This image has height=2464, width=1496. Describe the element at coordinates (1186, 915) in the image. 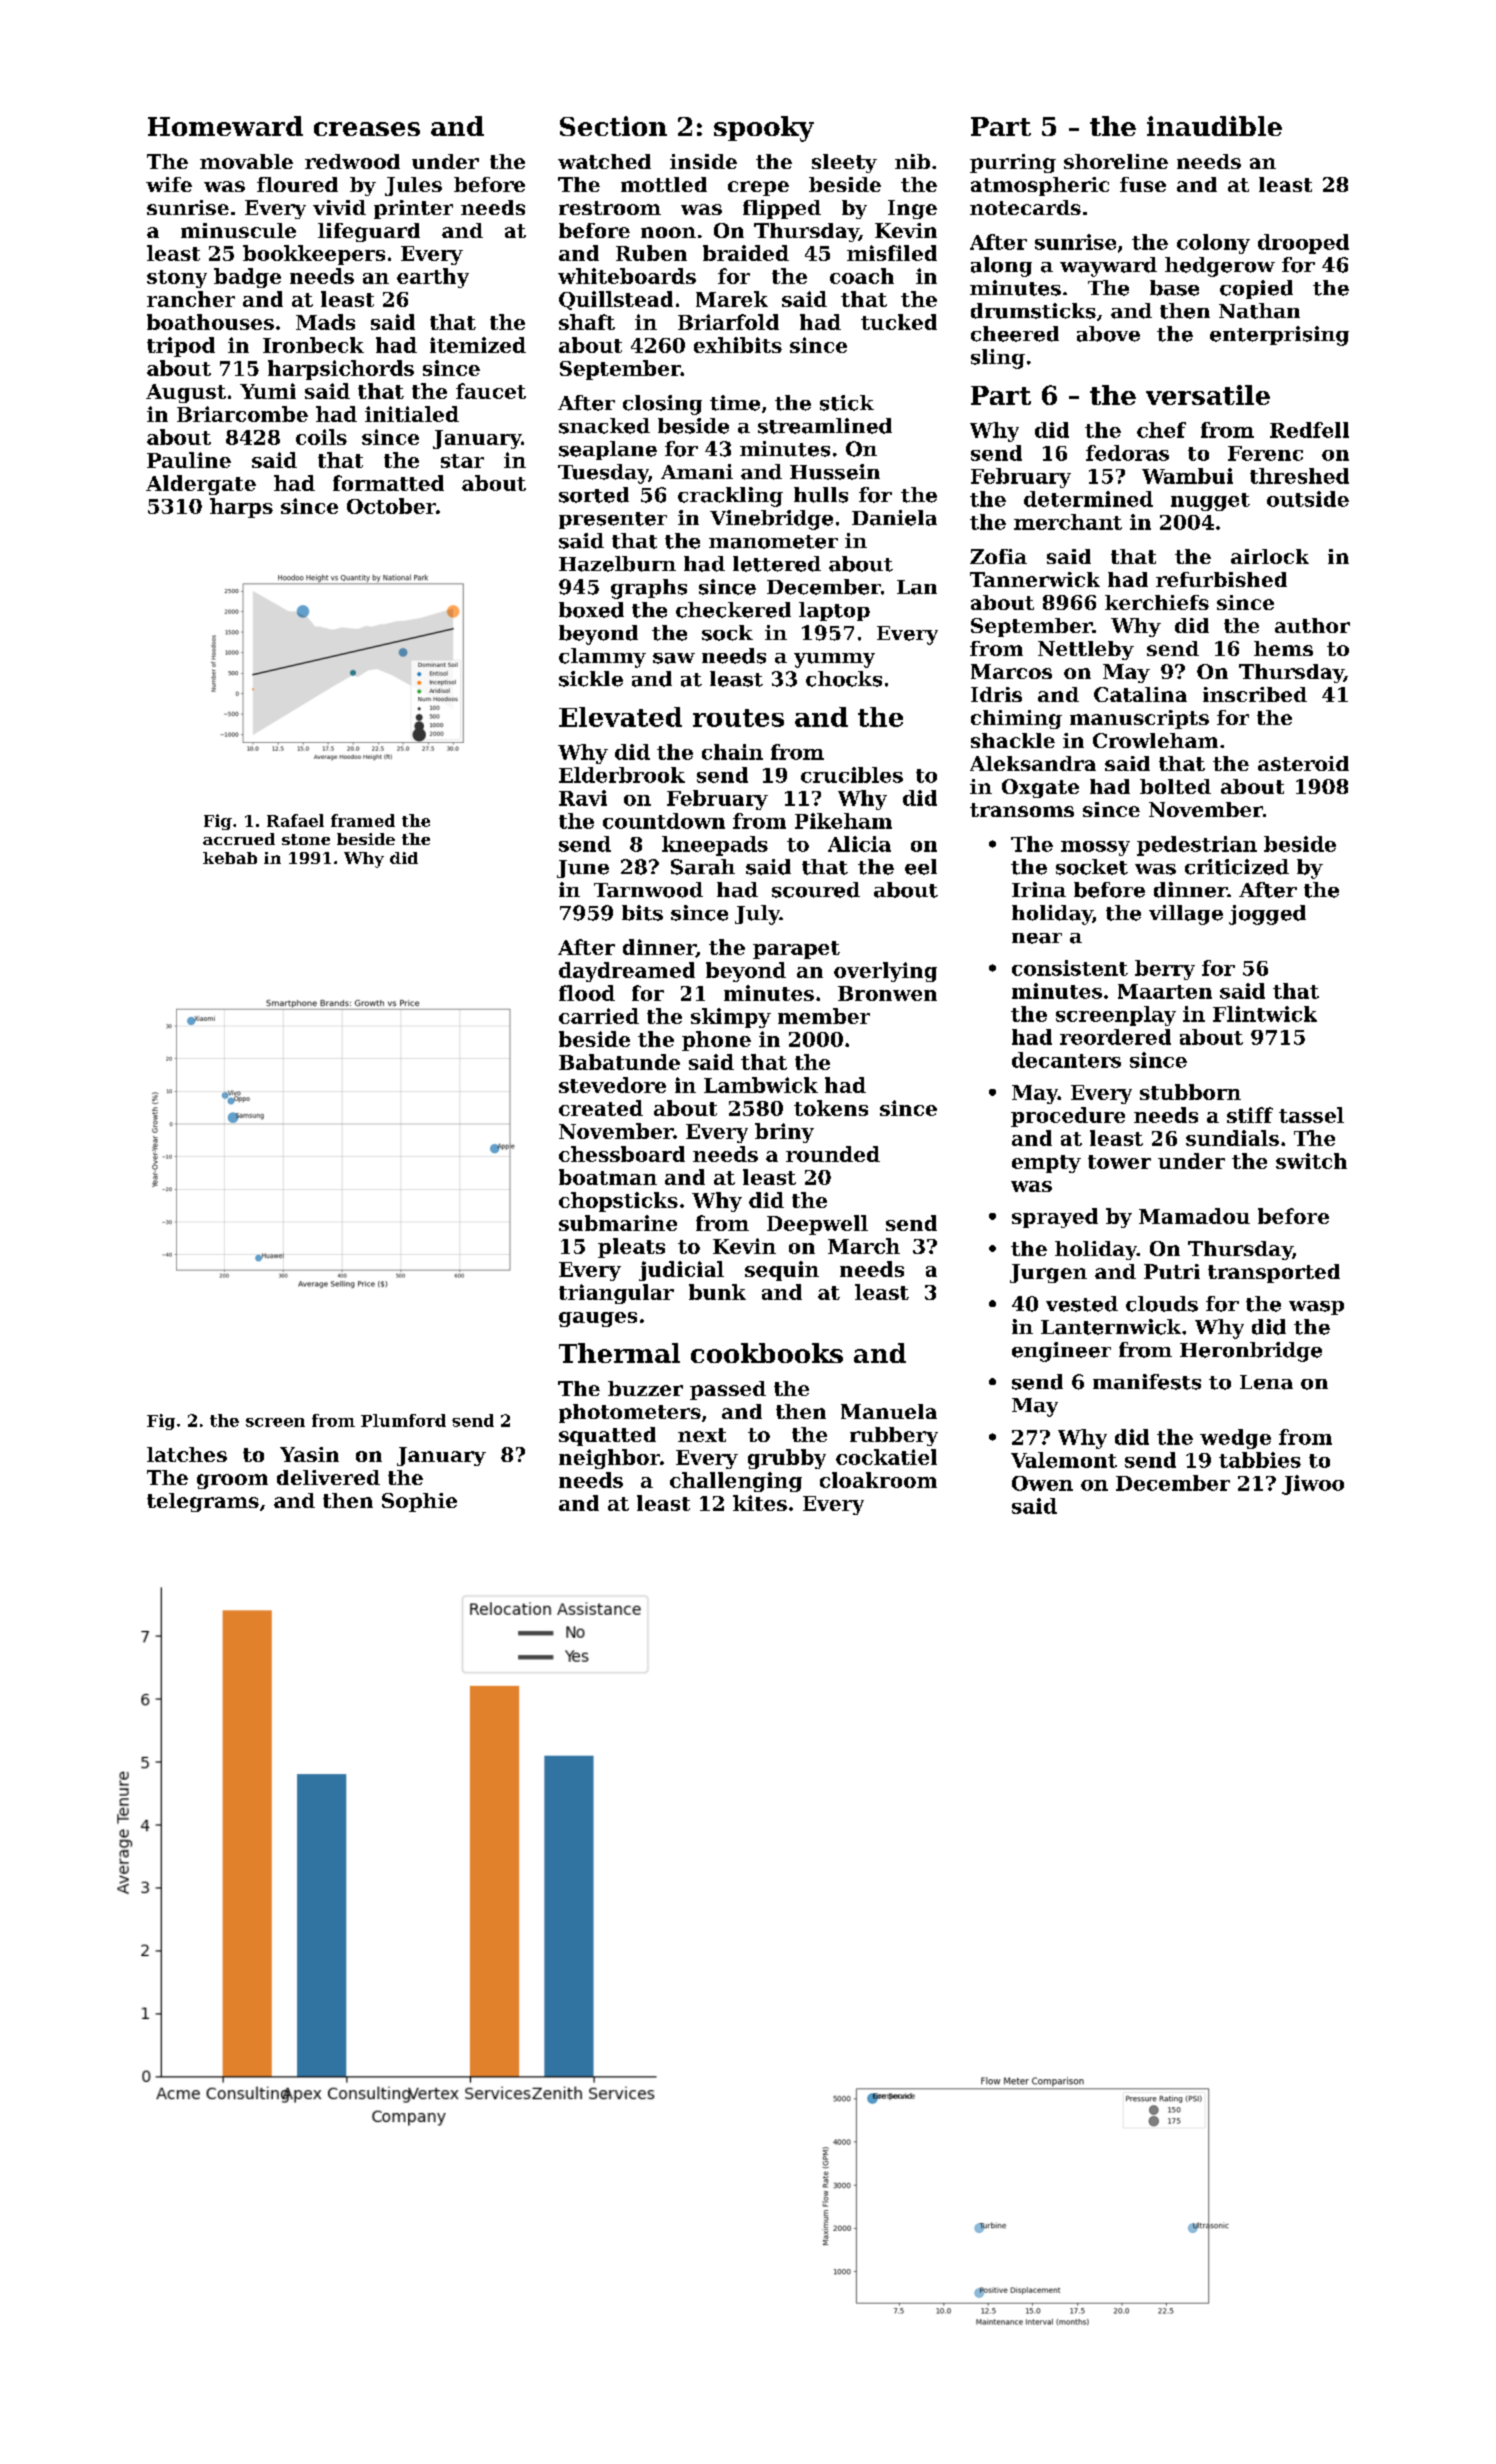

I see `village` at that location.
